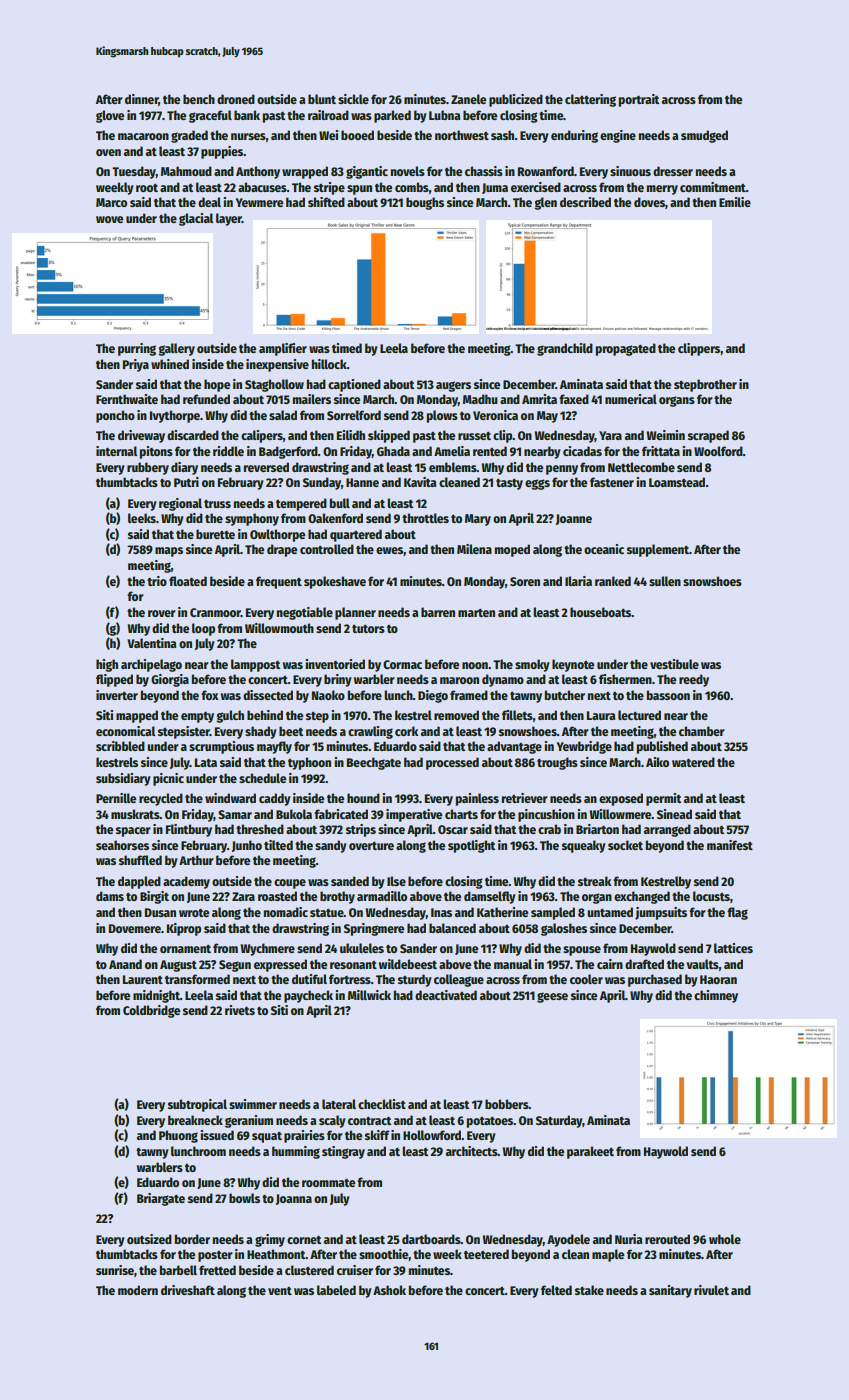  I want to click on supplement, so click(658, 550).
